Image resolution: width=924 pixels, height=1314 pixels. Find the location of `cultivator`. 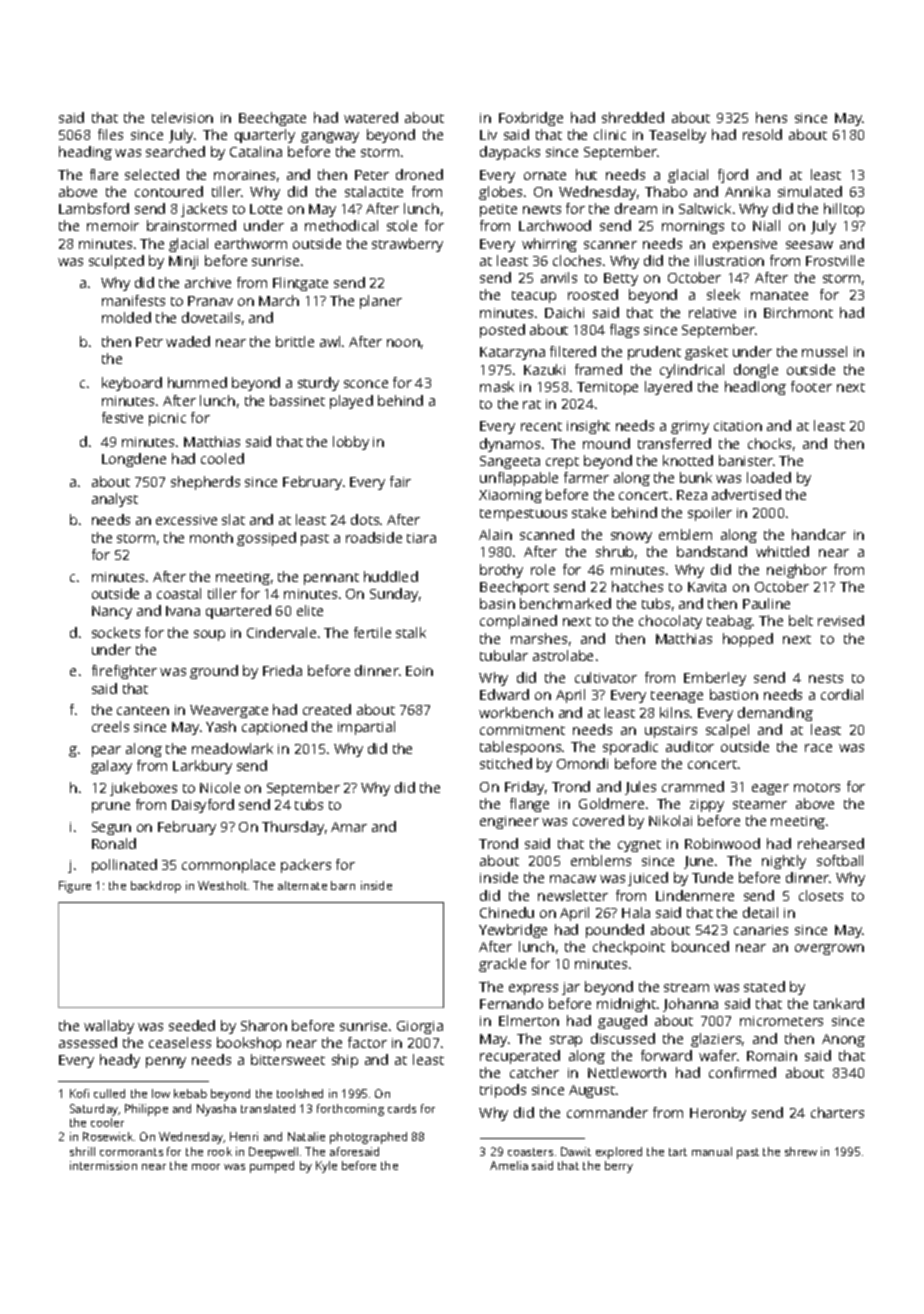

cultivator is located at coordinates (606, 677).
